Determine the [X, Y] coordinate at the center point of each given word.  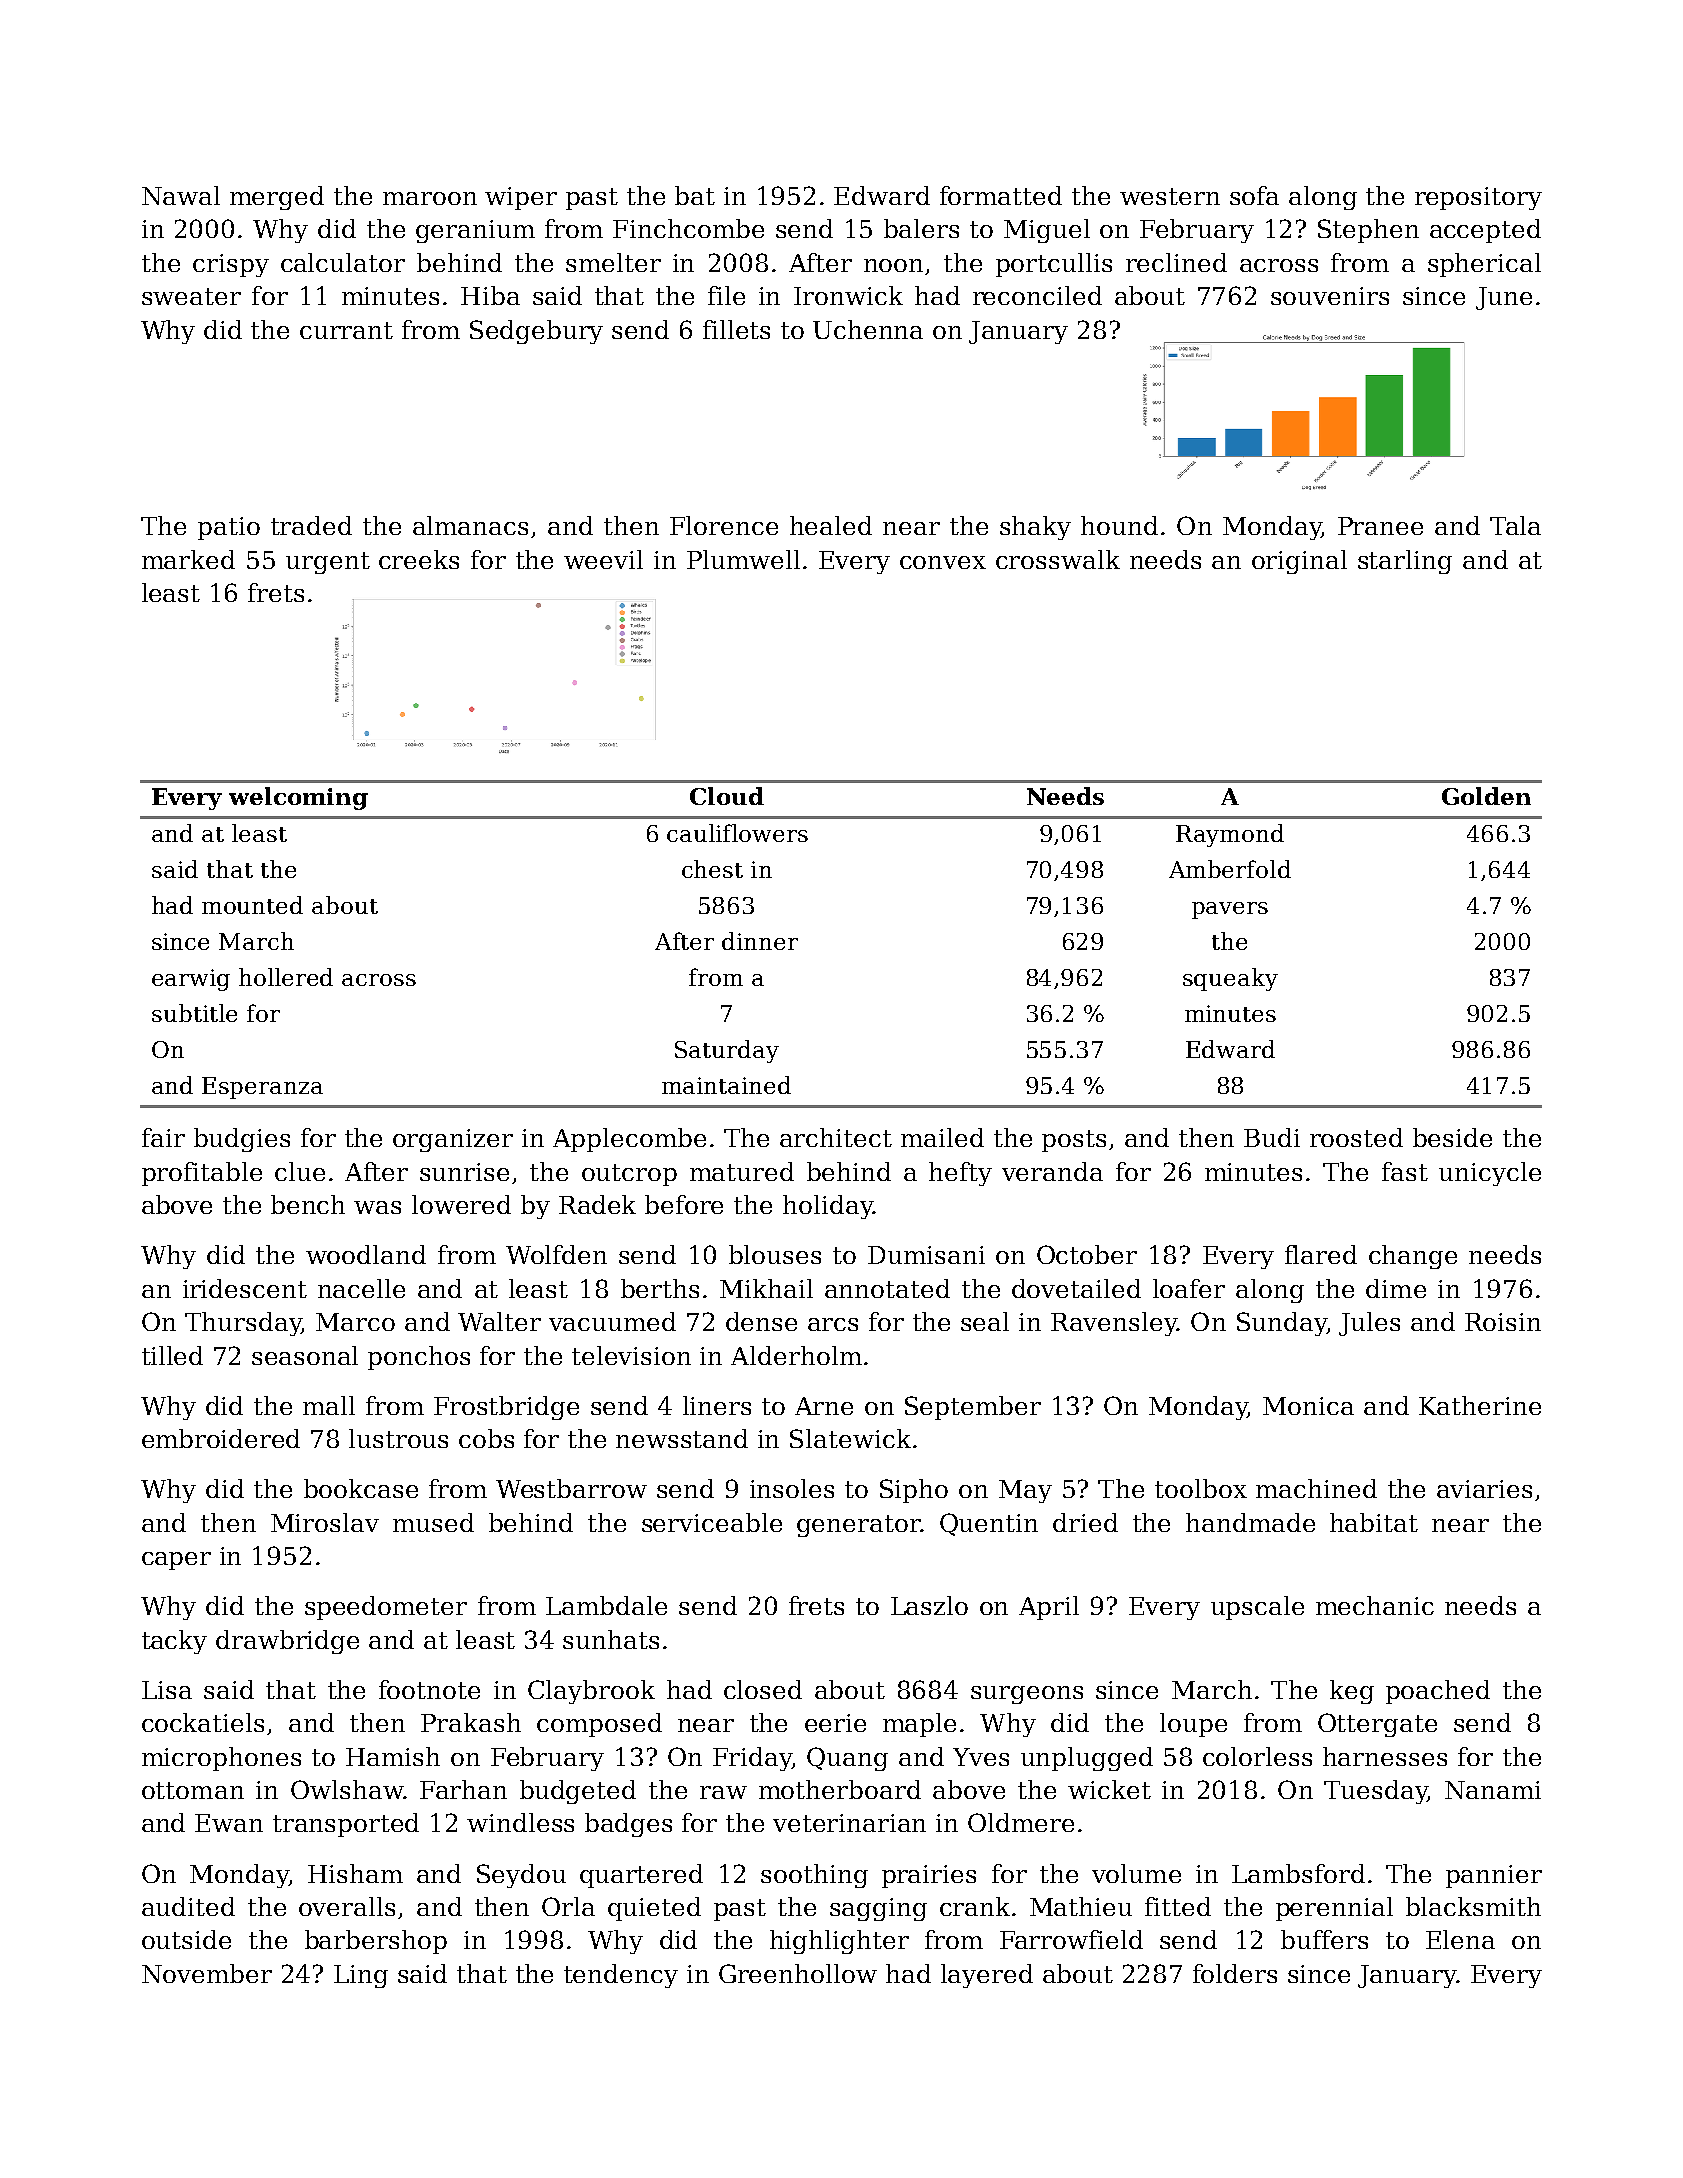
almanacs [470, 525]
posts [1074, 1141]
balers [921, 228]
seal [985, 1321]
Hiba [490, 295]
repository [1478, 198]
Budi [1272, 1137]
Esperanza [262, 1088]
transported [346, 1825]
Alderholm [796, 1355]
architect [836, 1137]
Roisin [1503, 1322]
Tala [1515, 525]
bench [308, 1204]
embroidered [221, 1438]
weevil [603, 559]
